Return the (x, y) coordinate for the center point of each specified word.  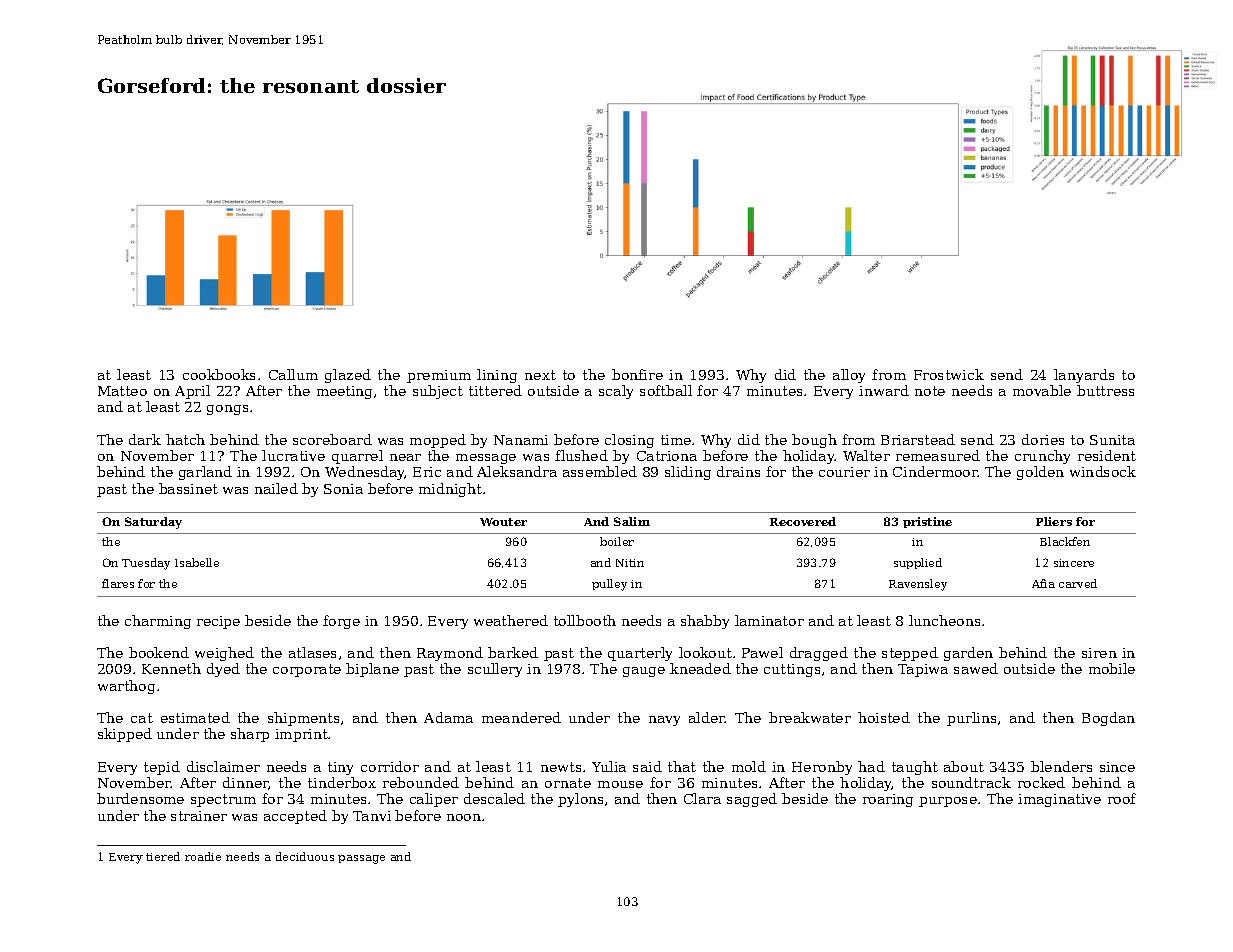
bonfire (637, 374)
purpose (948, 802)
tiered (163, 856)
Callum (293, 374)
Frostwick (949, 374)
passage (361, 859)
